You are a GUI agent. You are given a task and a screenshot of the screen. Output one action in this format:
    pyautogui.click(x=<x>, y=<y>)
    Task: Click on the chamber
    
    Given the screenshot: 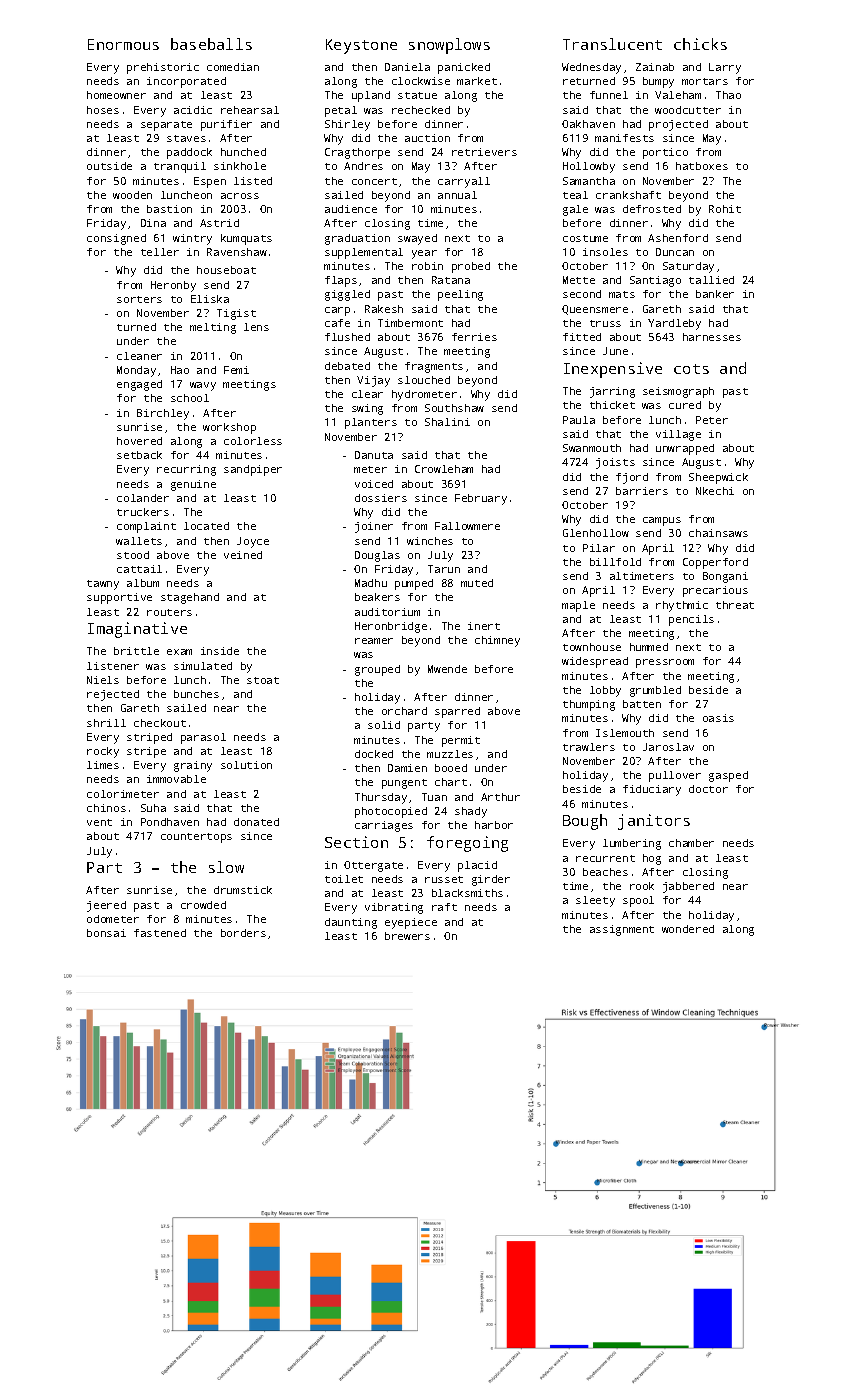 What is the action you would take?
    pyautogui.click(x=691, y=843)
